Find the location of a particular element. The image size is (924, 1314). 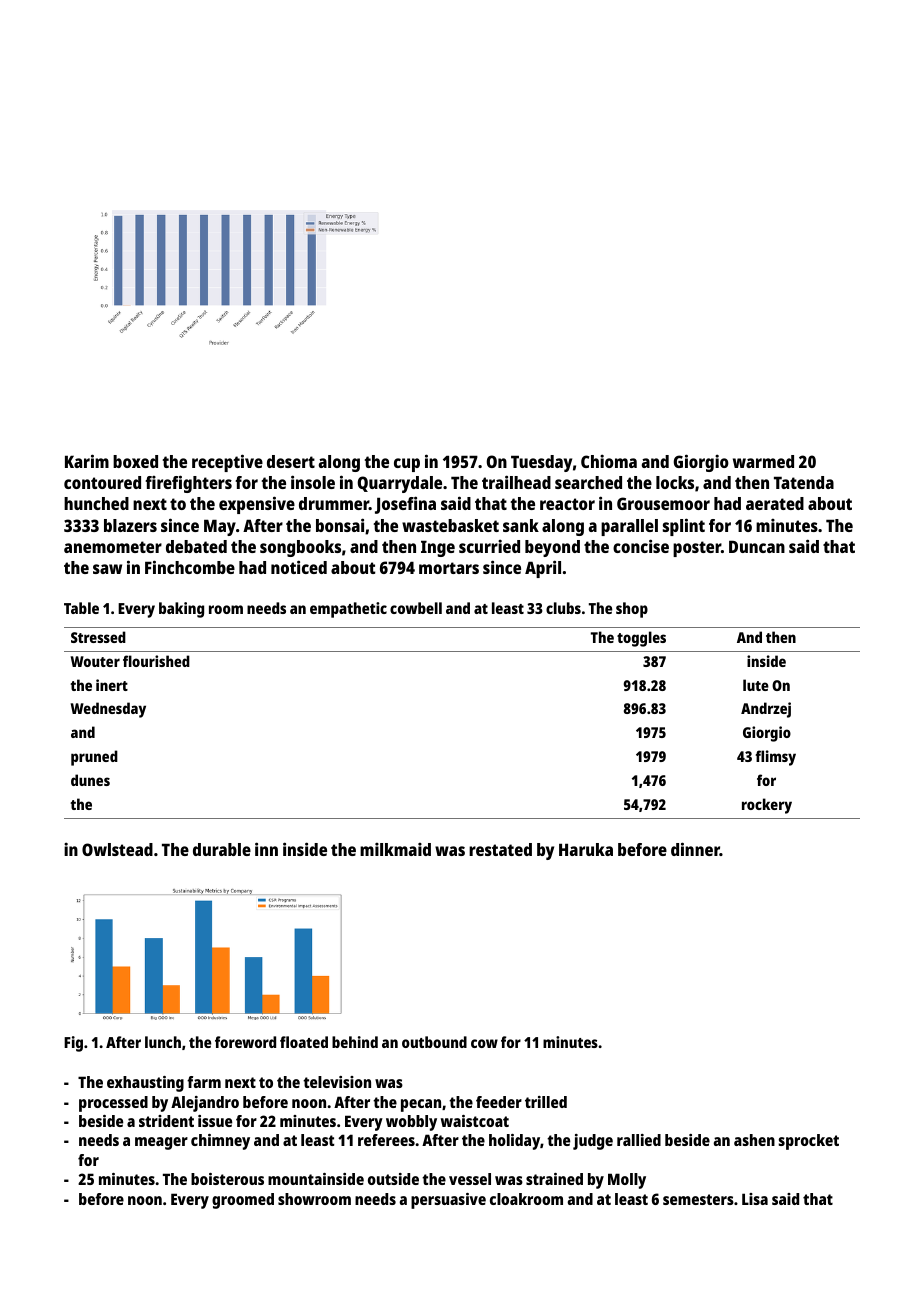

trilled is located at coordinates (546, 1102).
